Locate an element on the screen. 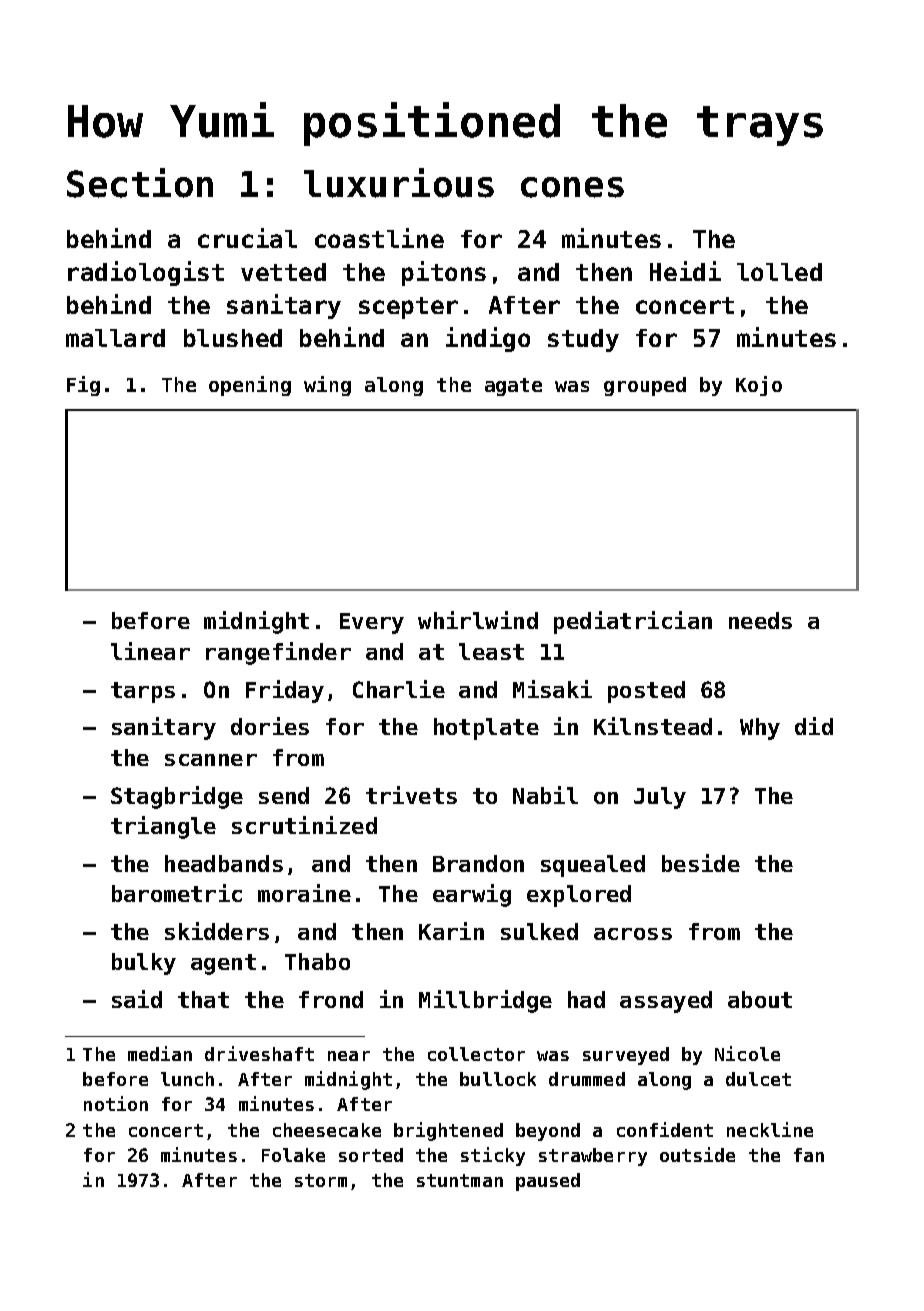 This screenshot has width=924, height=1311. Stagbridge is located at coordinates (177, 797).
